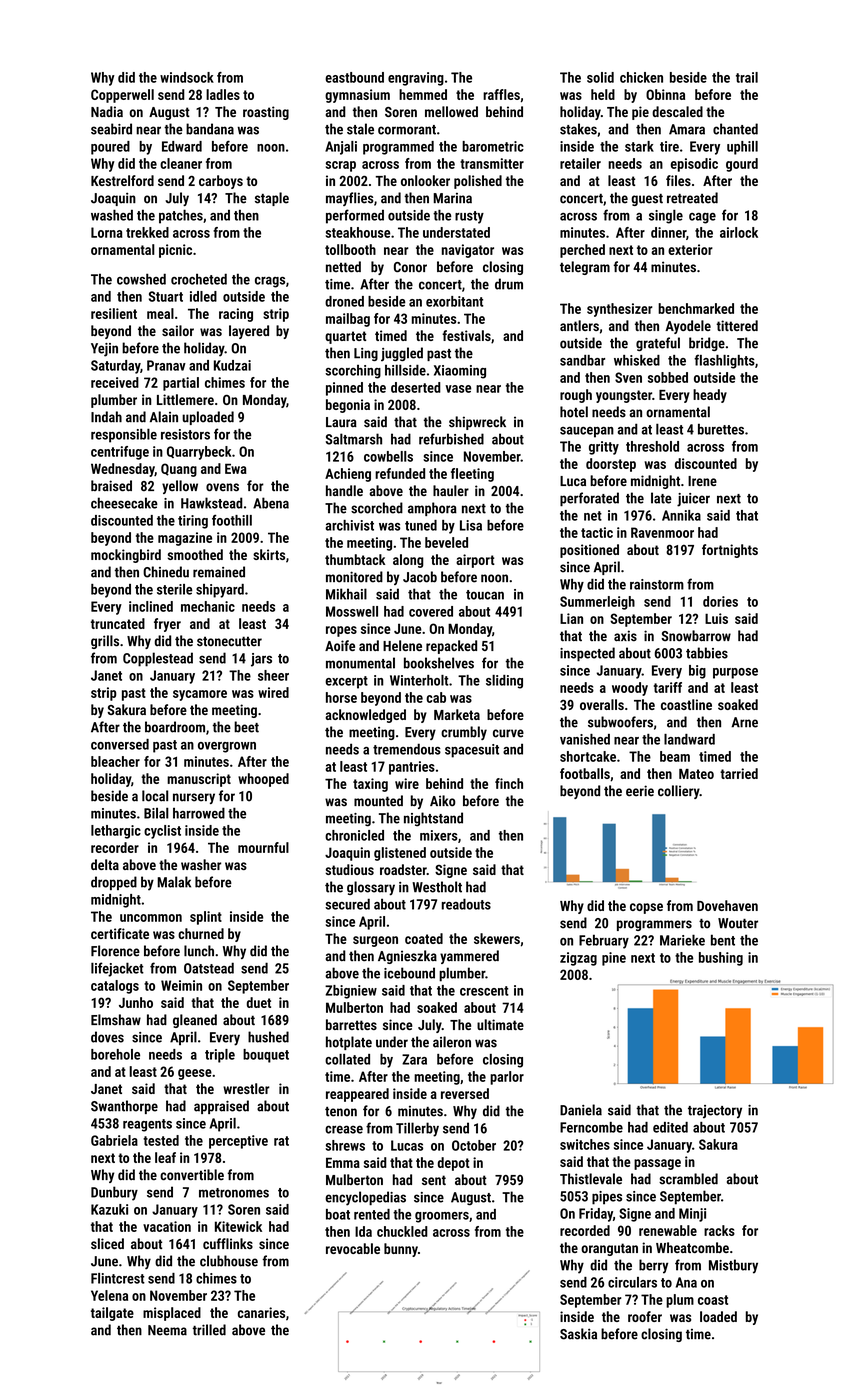  I want to click on gourd, so click(742, 165).
